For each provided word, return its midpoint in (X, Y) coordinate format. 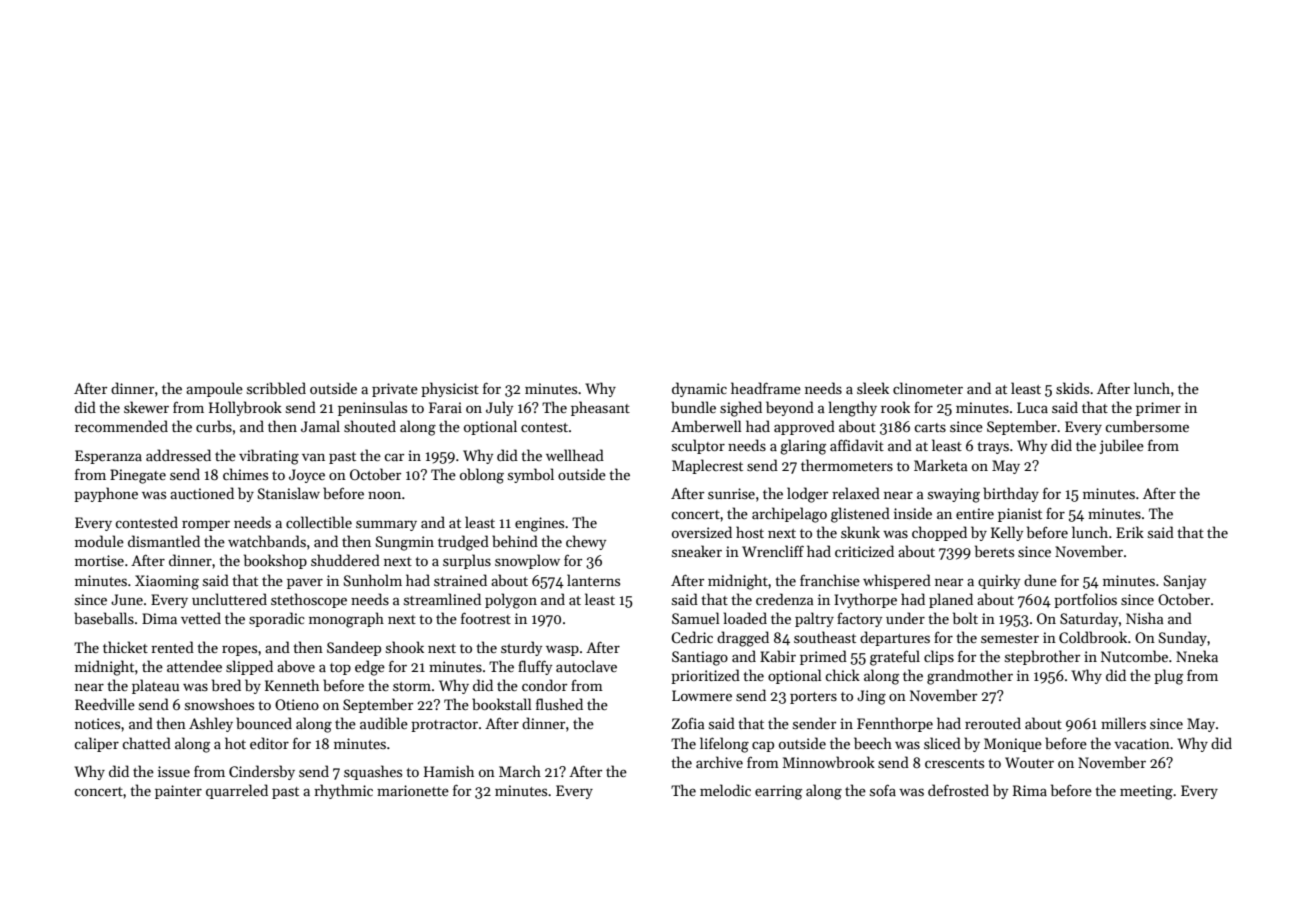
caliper (97, 744)
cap (763, 746)
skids (1072, 388)
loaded (745, 618)
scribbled (276, 388)
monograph (346, 620)
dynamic (699, 389)
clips (939, 657)
